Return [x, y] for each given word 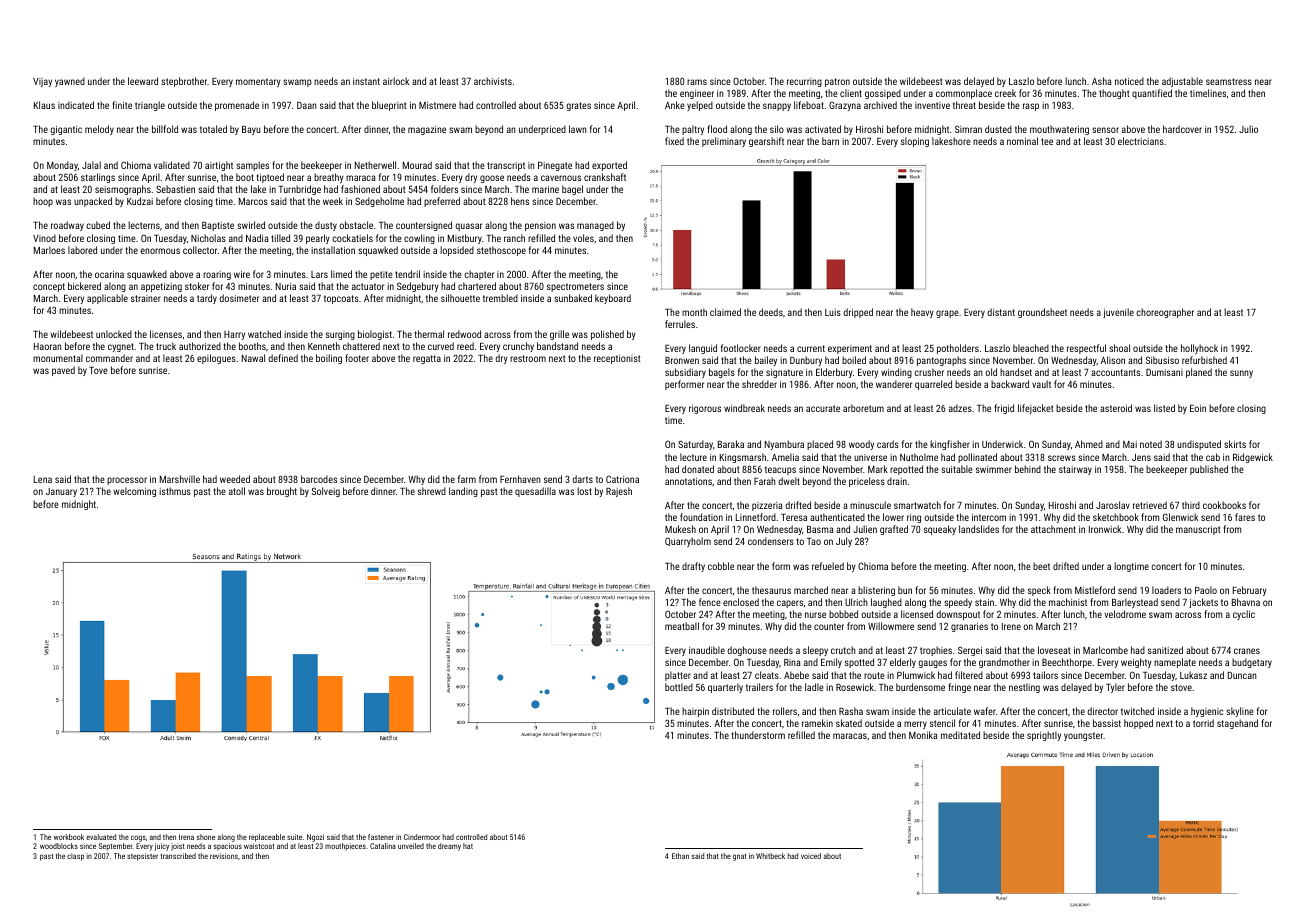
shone [206, 837]
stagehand [1237, 724]
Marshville [180, 479]
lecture [693, 457]
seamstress [1229, 81]
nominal [1022, 141]
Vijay [42, 82]
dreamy [449, 847]
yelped [700, 106]
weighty [1136, 663]
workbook [69, 837]
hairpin [695, 712]
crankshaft [605, 177]
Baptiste [218, 226]
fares [1245, 517]
